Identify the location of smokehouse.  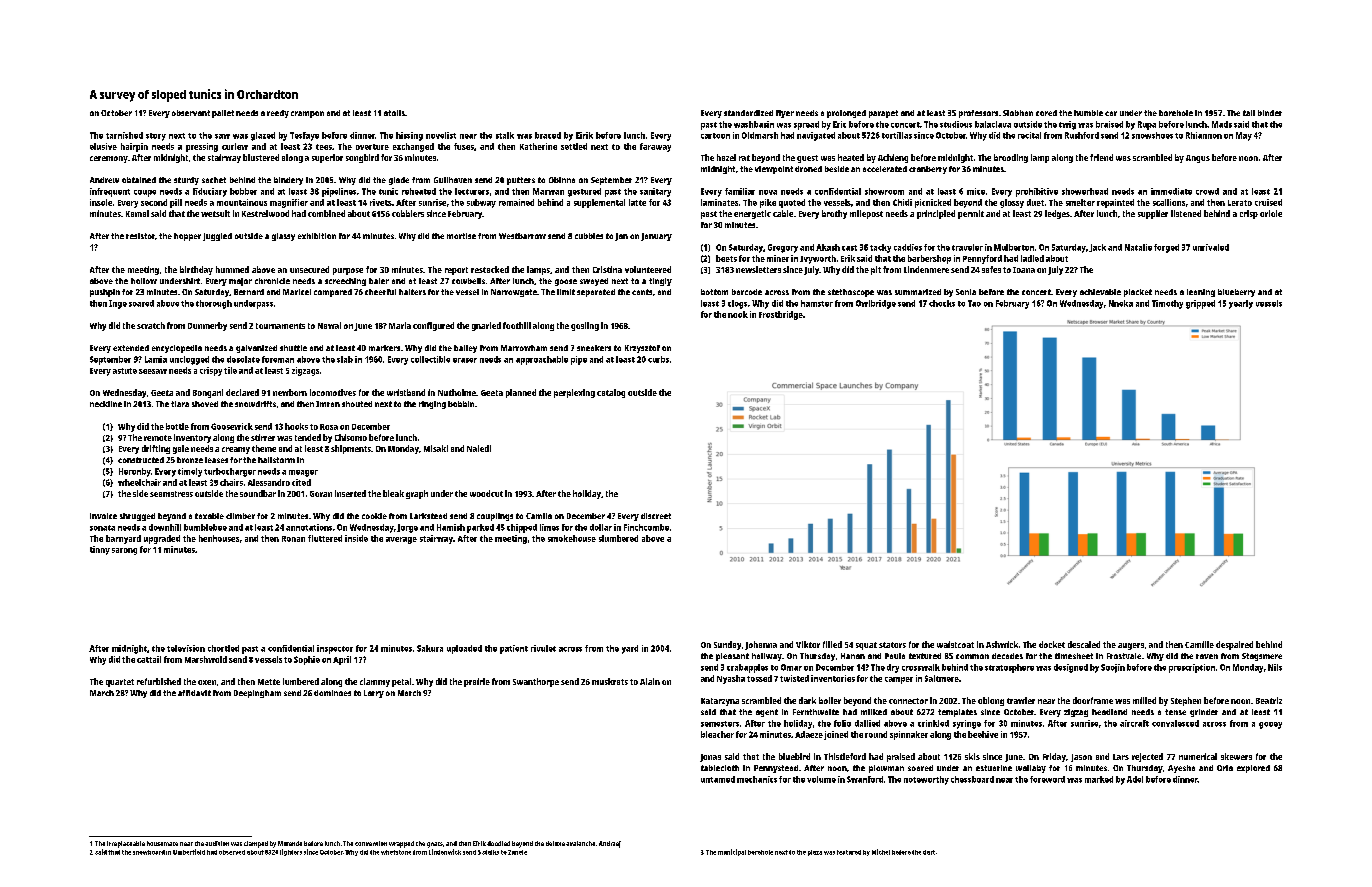
(572, 538).
